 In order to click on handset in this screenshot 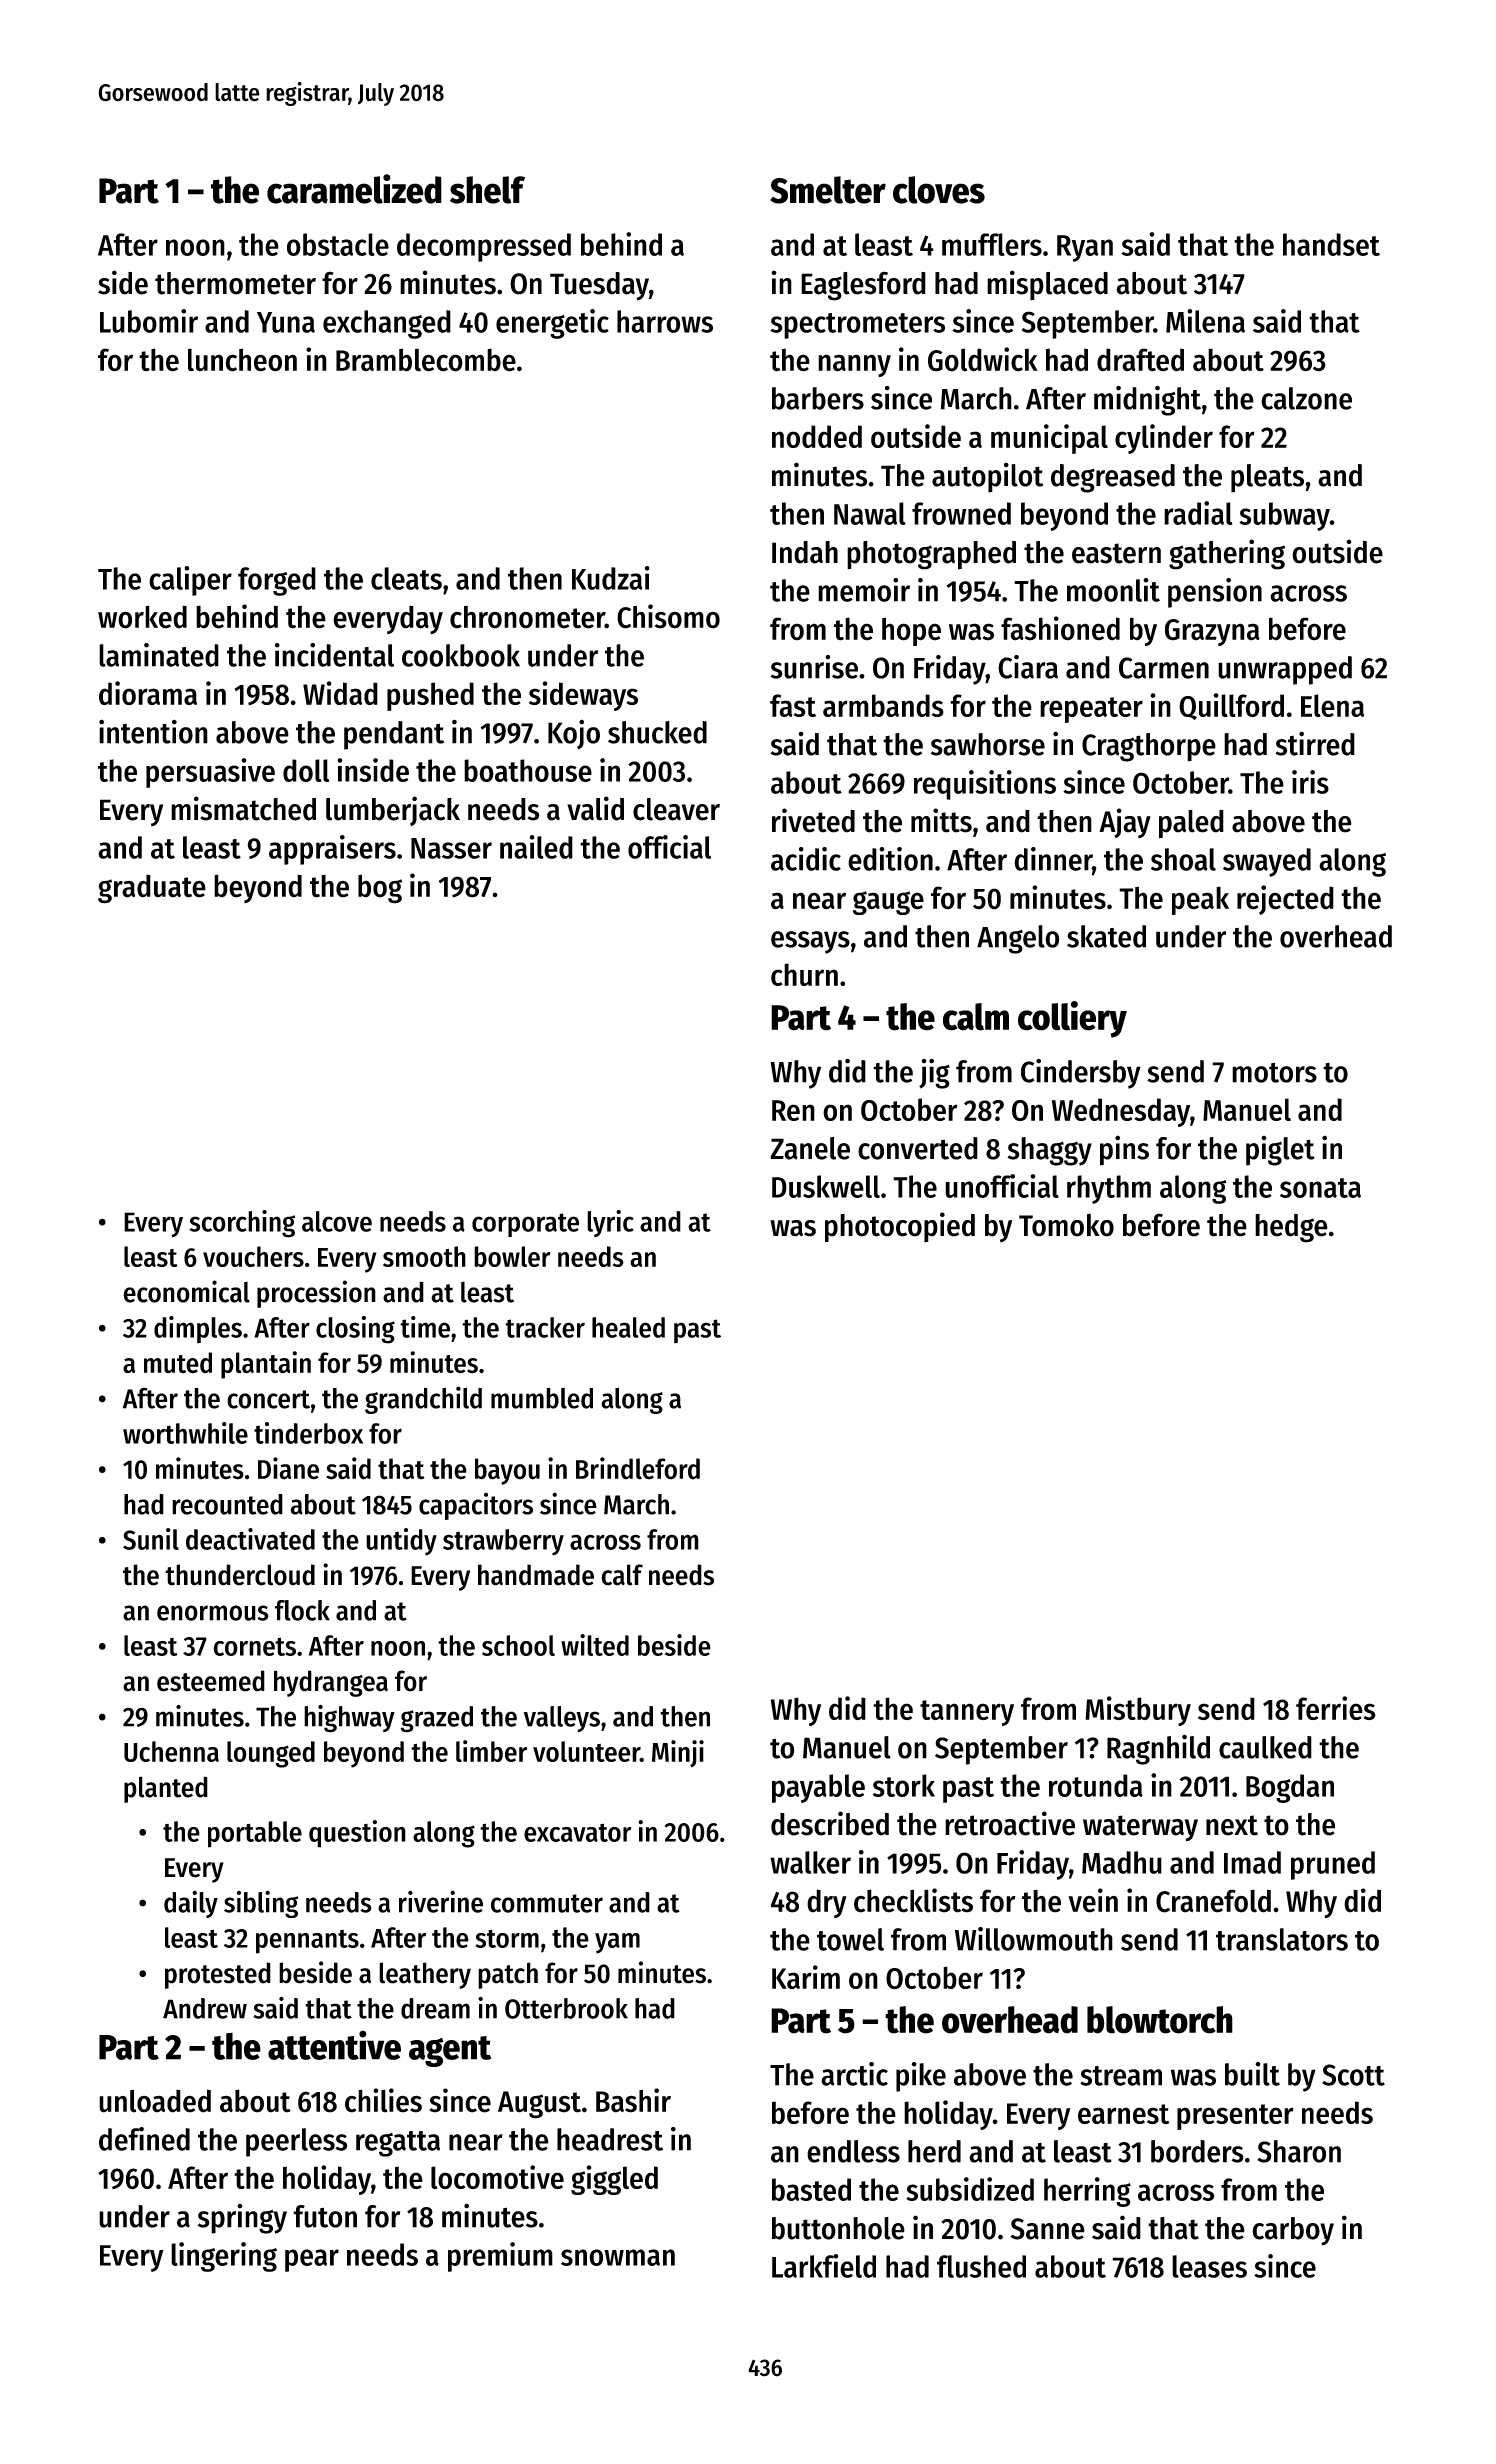, I will do `click(1331, 244)`.
